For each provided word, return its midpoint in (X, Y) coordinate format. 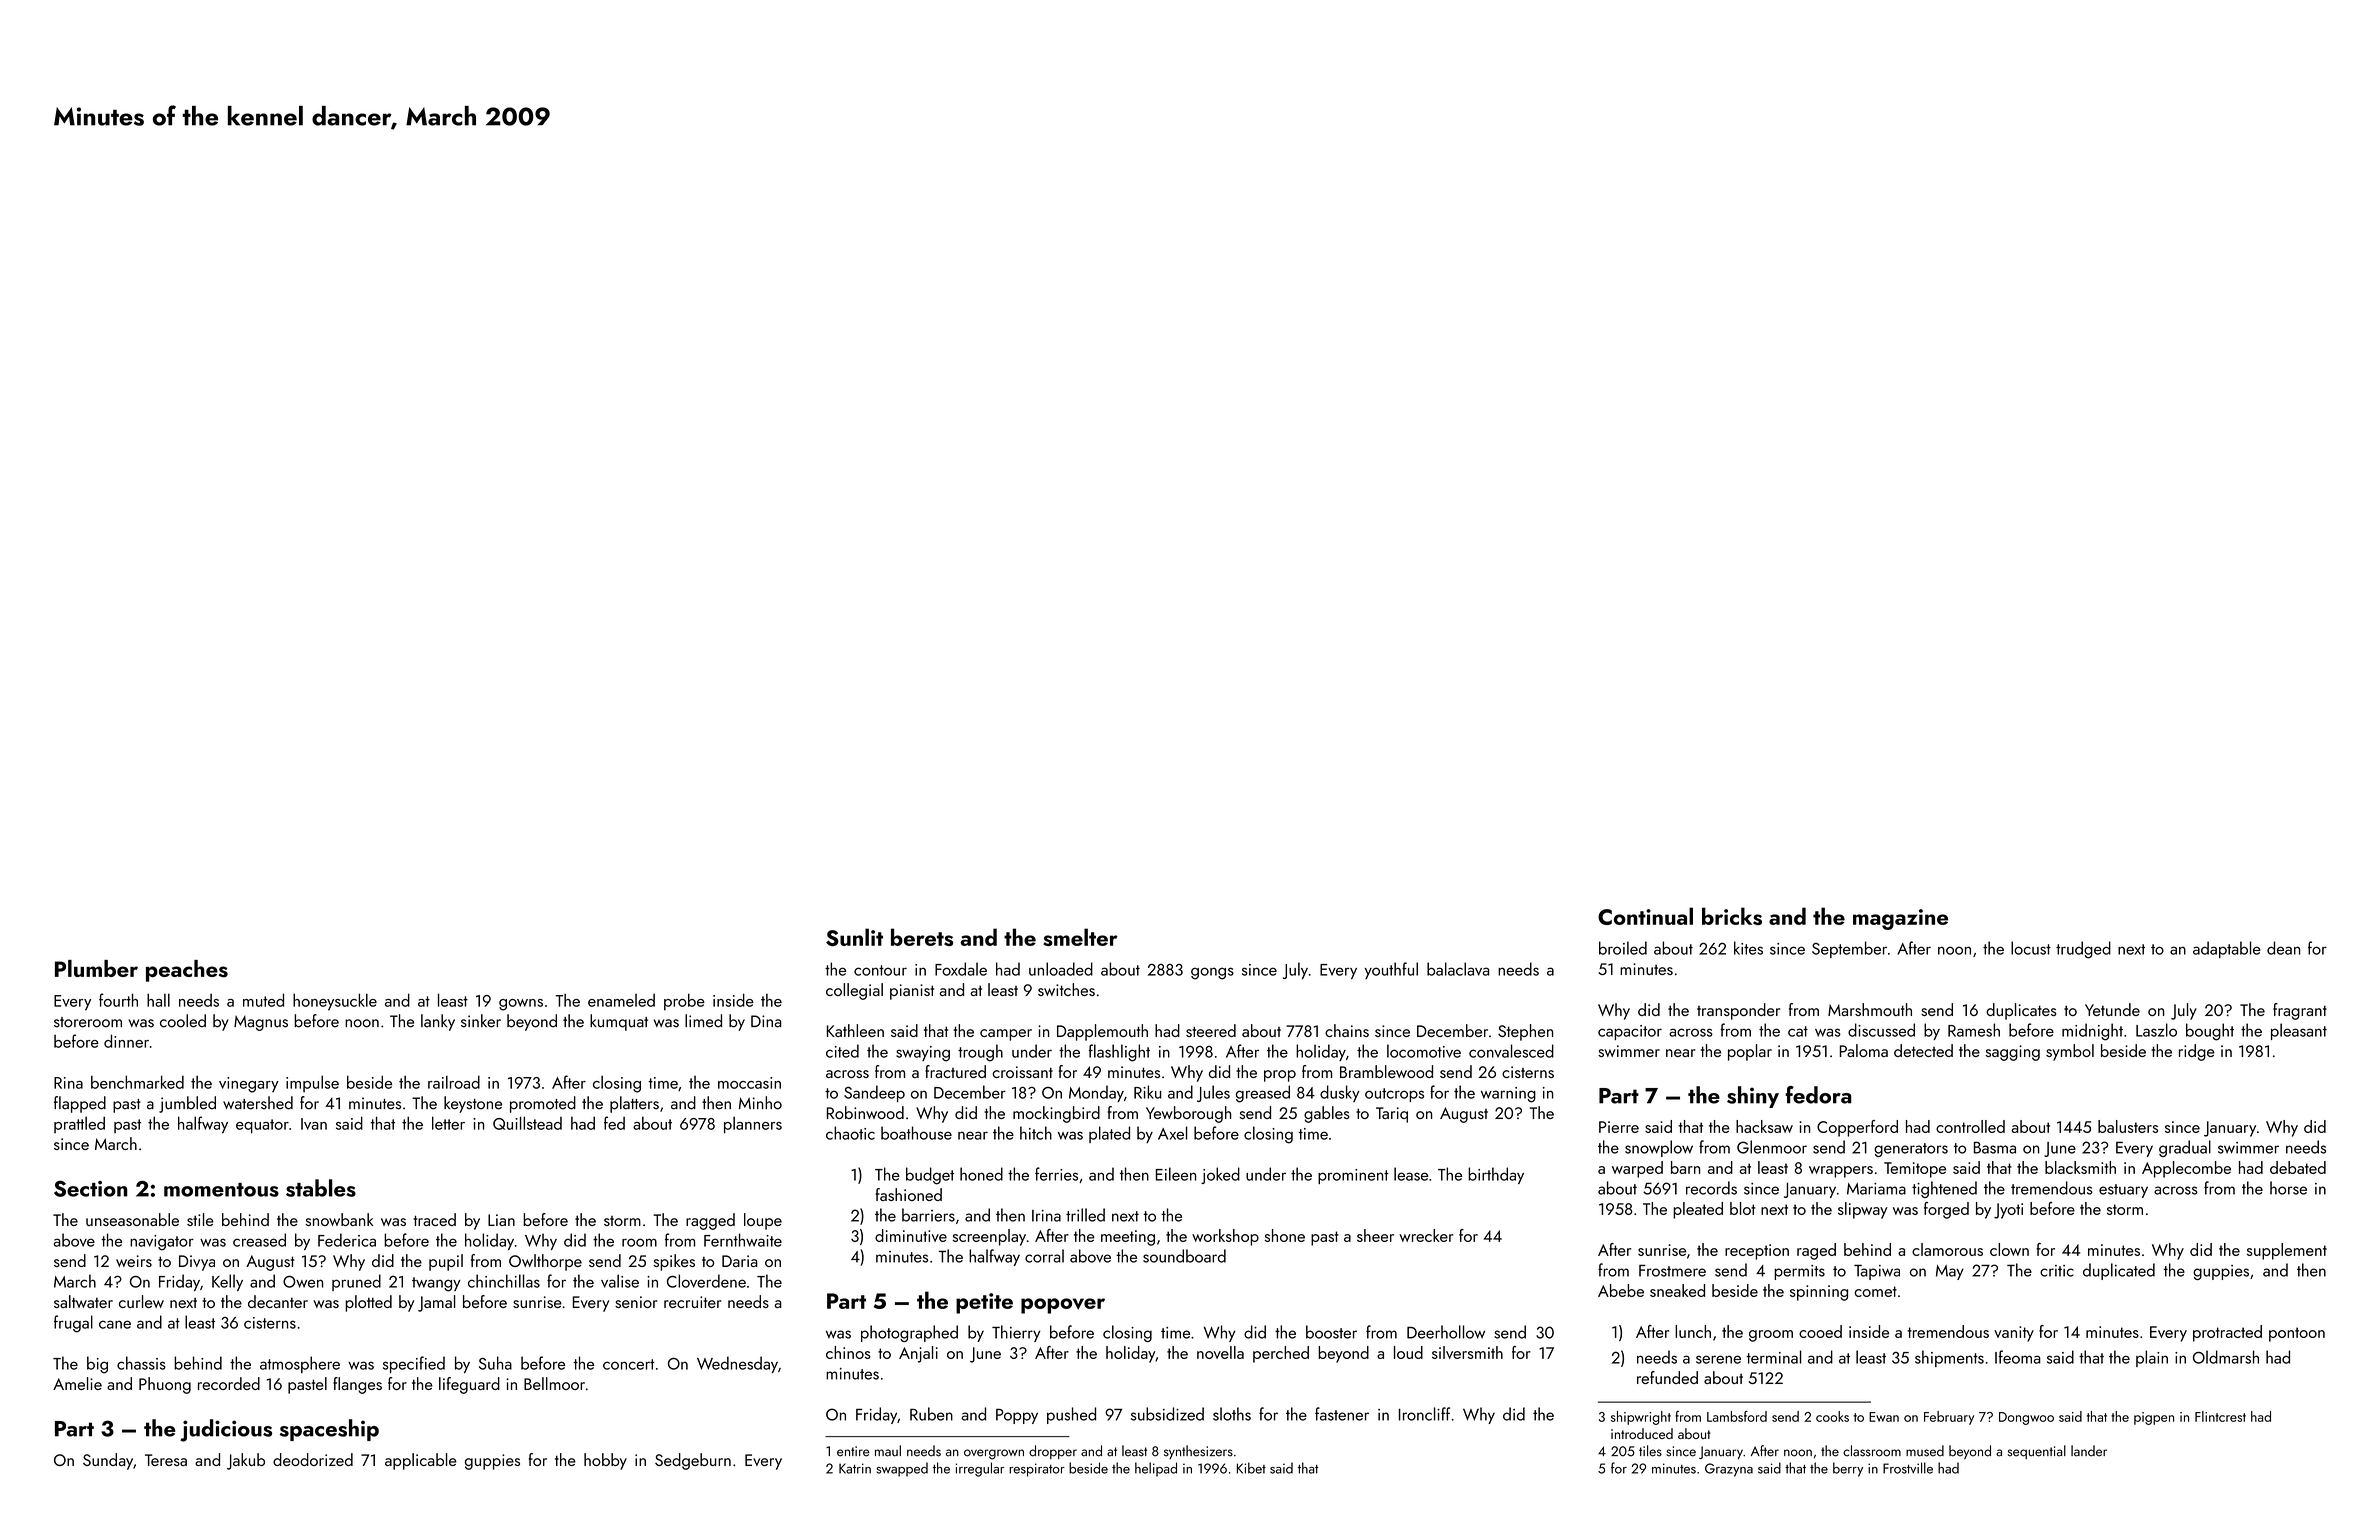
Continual (1645, 916)
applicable (421, 1461)
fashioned (909, 1194)
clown (2009, 1249)
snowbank (339, 1219)
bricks (1732, 916)
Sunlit (854, 937)
